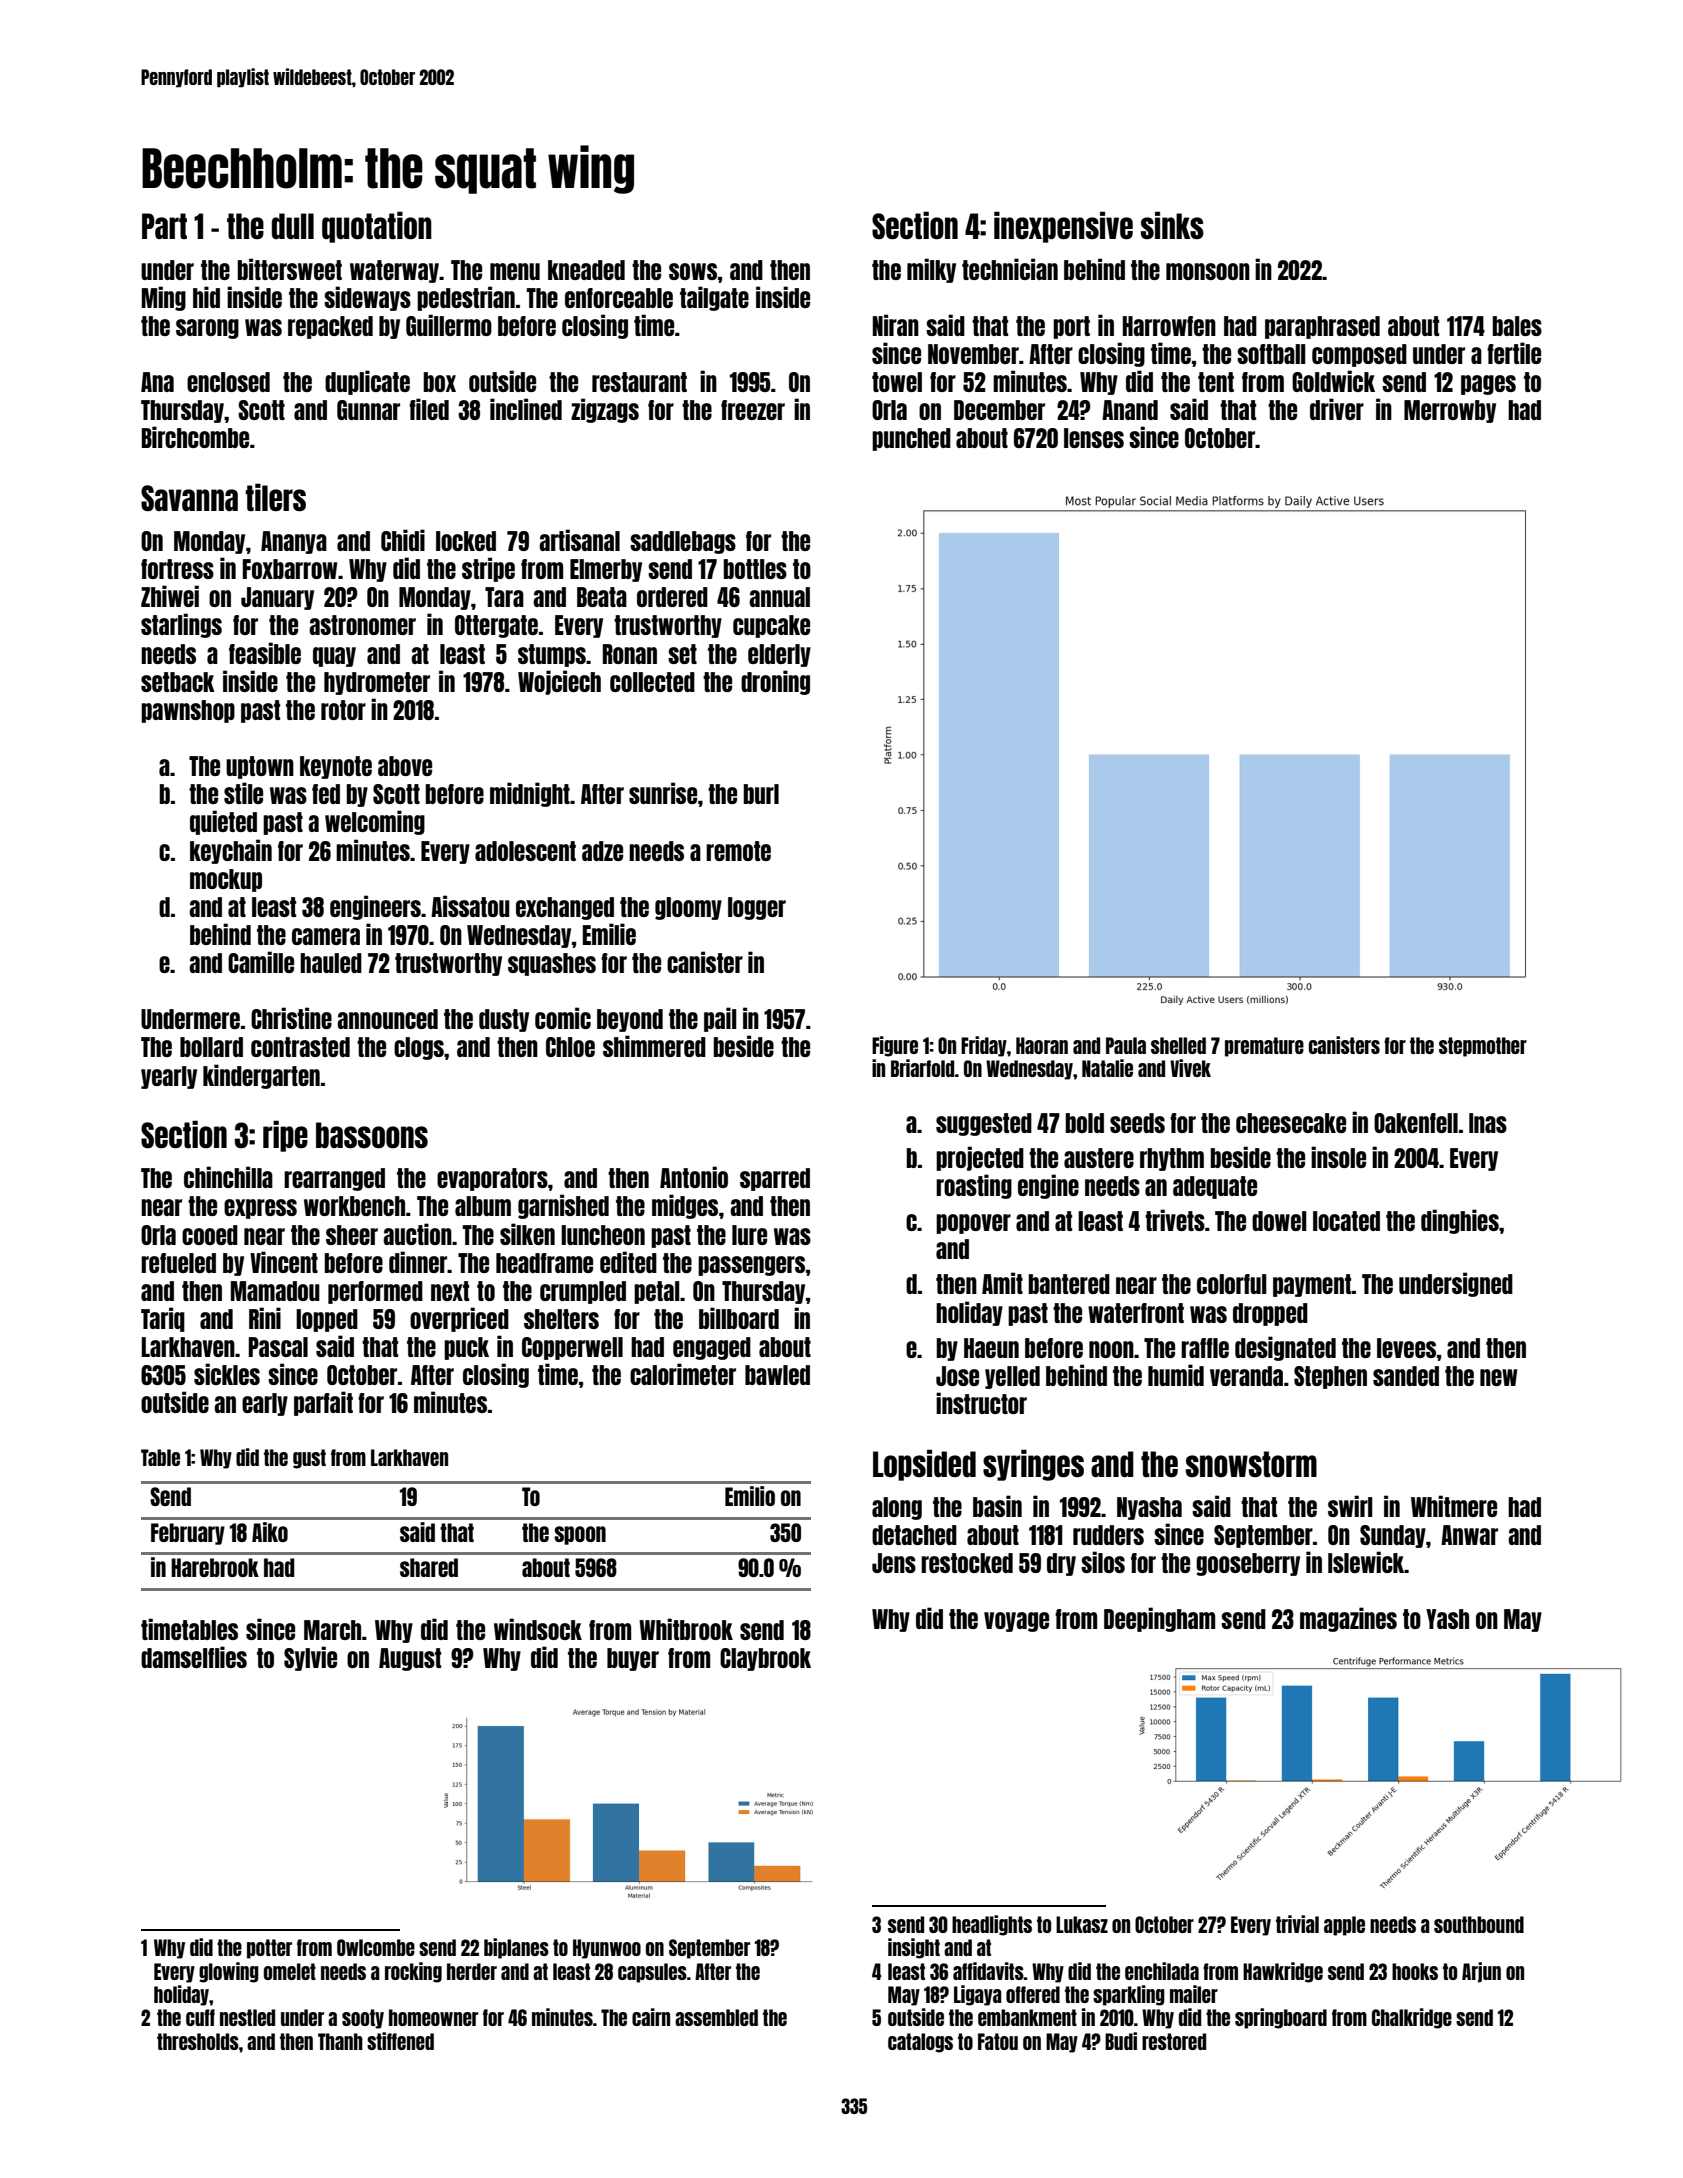 The height and width of the page is (2178, 1683). Describe the element at coordinates (1172, 225) in the page. I see `sinks` at that location.
